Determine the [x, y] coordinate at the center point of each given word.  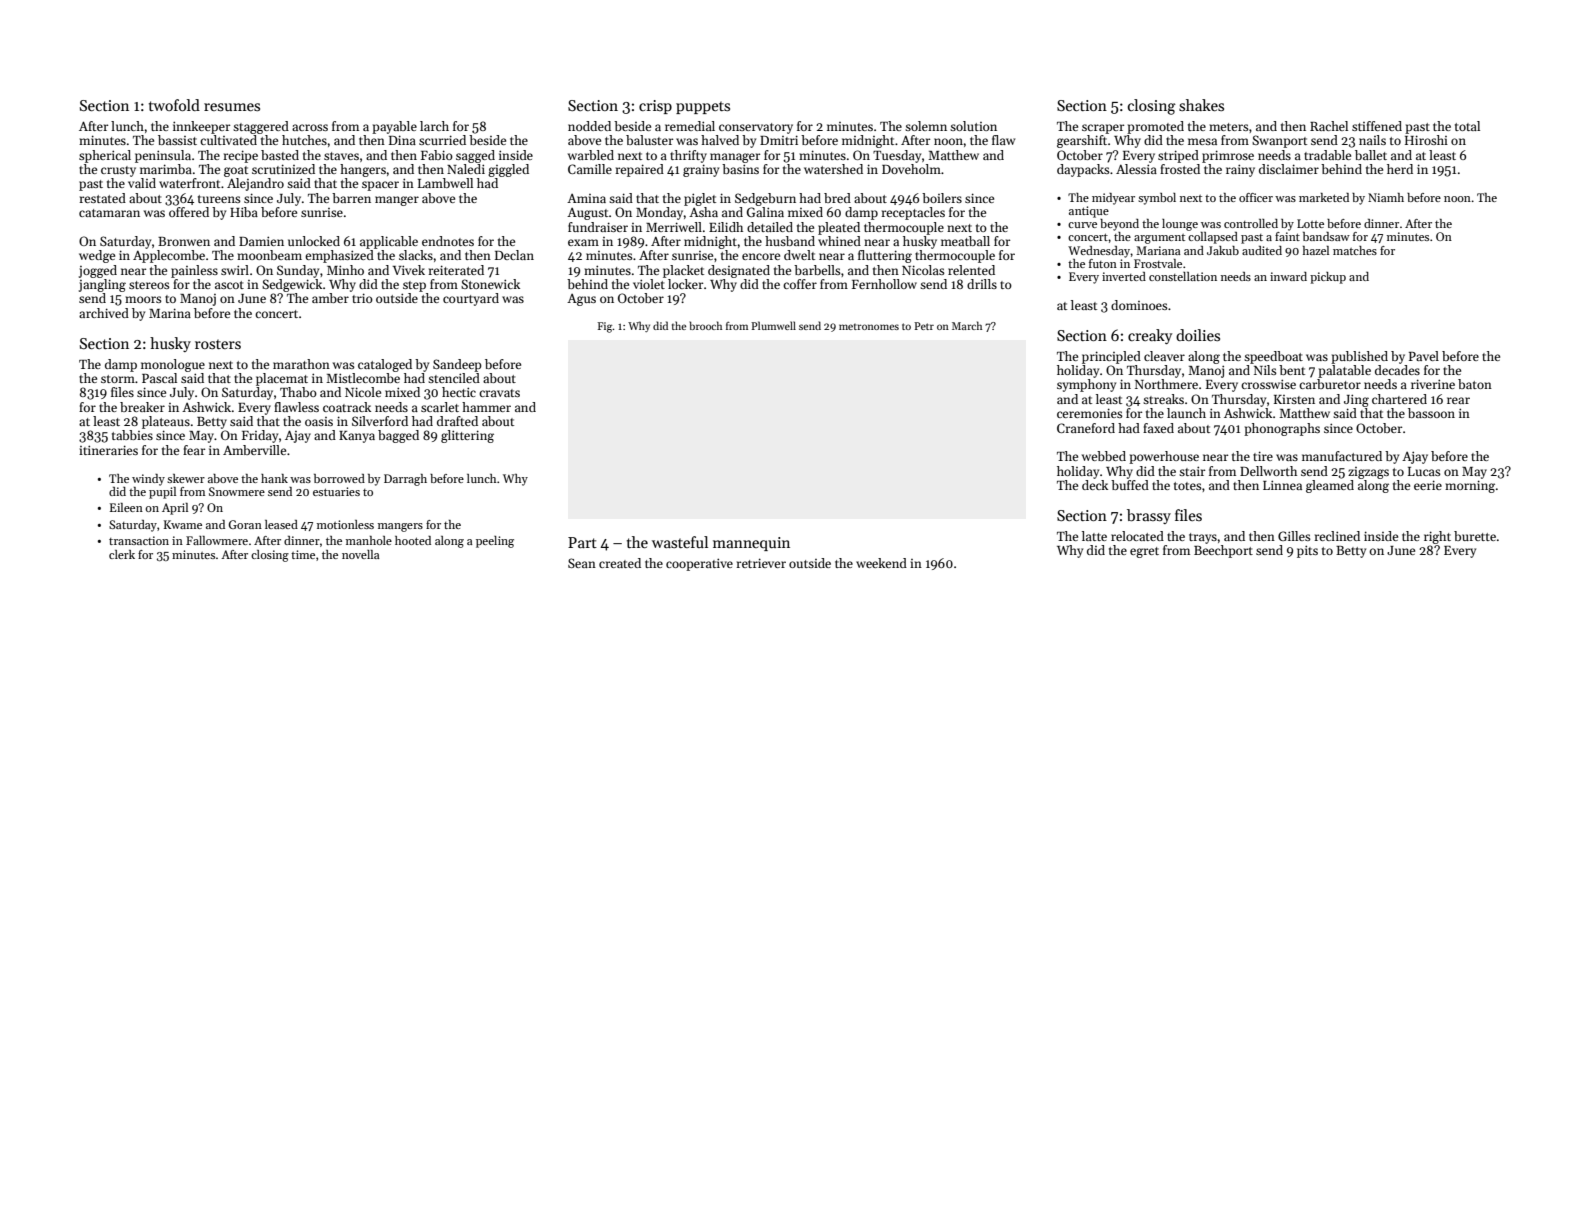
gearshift [1082, 141]
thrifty [688, 156]
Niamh [1386, 197]
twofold [174, 105]
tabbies [132, 435]
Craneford [1086, 428]
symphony [1086, 385]
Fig [605, 327]
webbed [1104, 456]
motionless [345, 524]
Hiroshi [1426, 140]
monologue [173, 365]
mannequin [751, 544]
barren [351, 198]
